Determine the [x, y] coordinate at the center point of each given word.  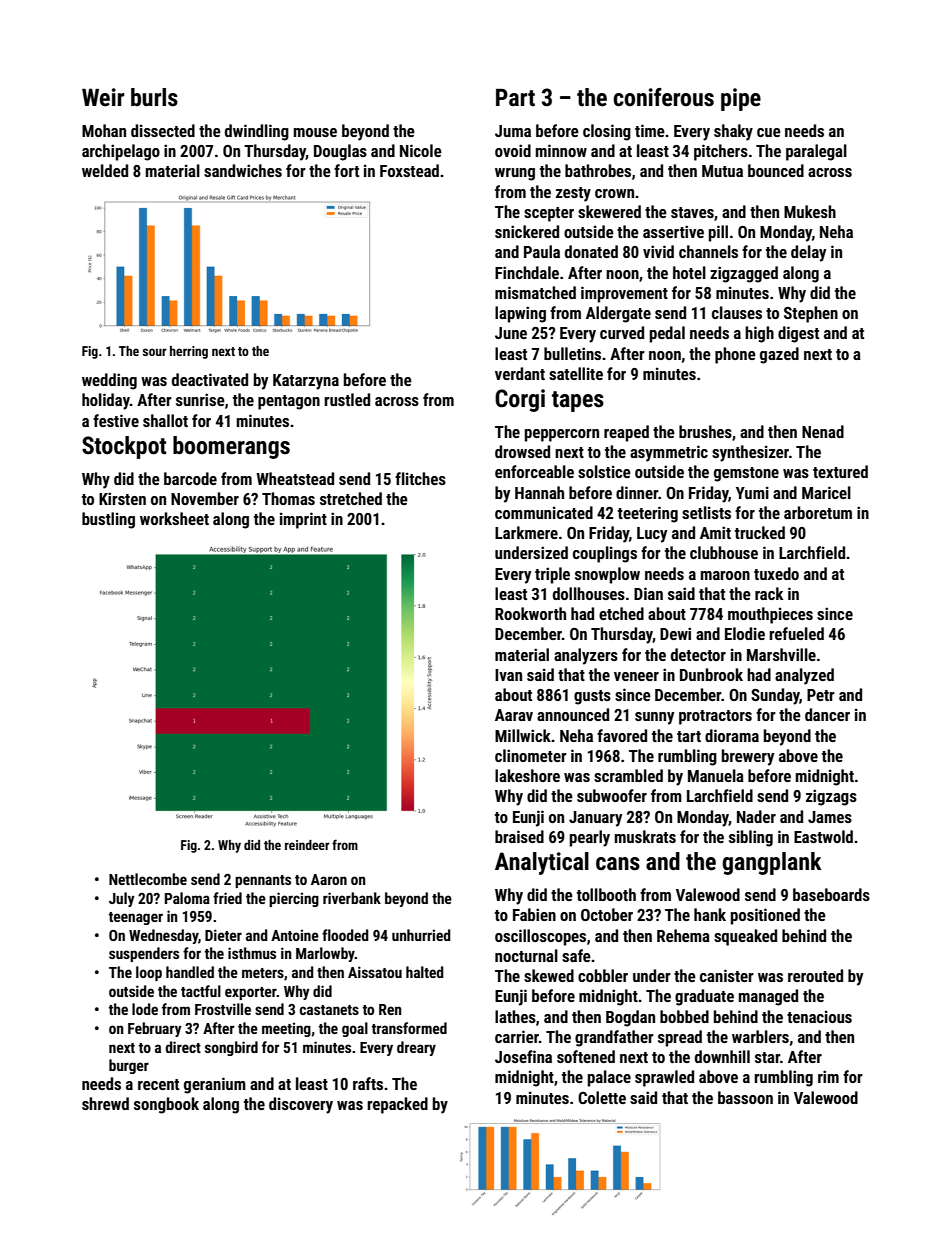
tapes [578, 401]
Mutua [722, 171]
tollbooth [606, 894]
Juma [513, 131]
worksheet [174, 518]
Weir [103, 97]
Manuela [716, 775]
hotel [689, 272]
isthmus [252, 953]
